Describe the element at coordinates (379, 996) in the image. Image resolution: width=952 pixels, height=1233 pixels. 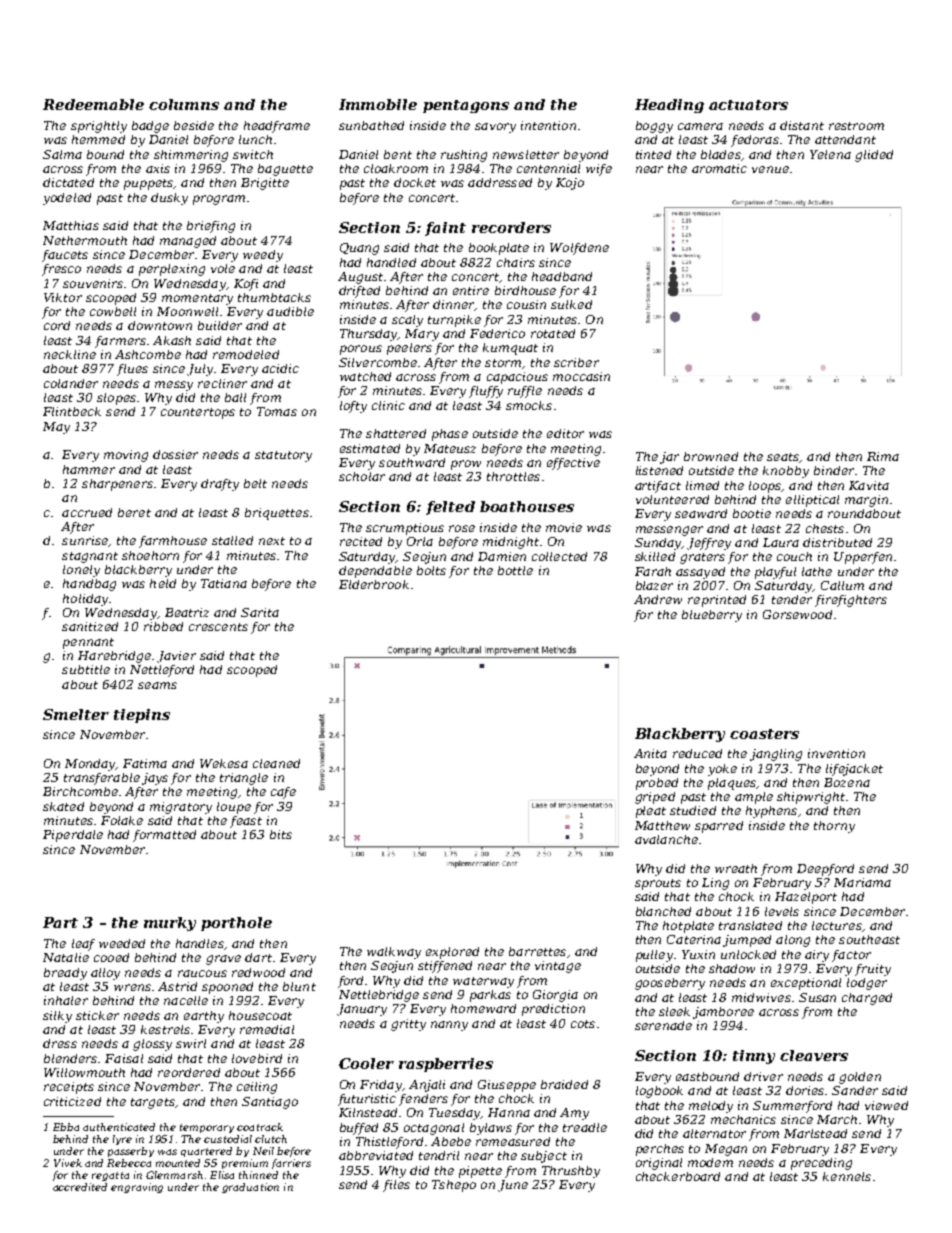
I see `Nettlebridge` at that location.
